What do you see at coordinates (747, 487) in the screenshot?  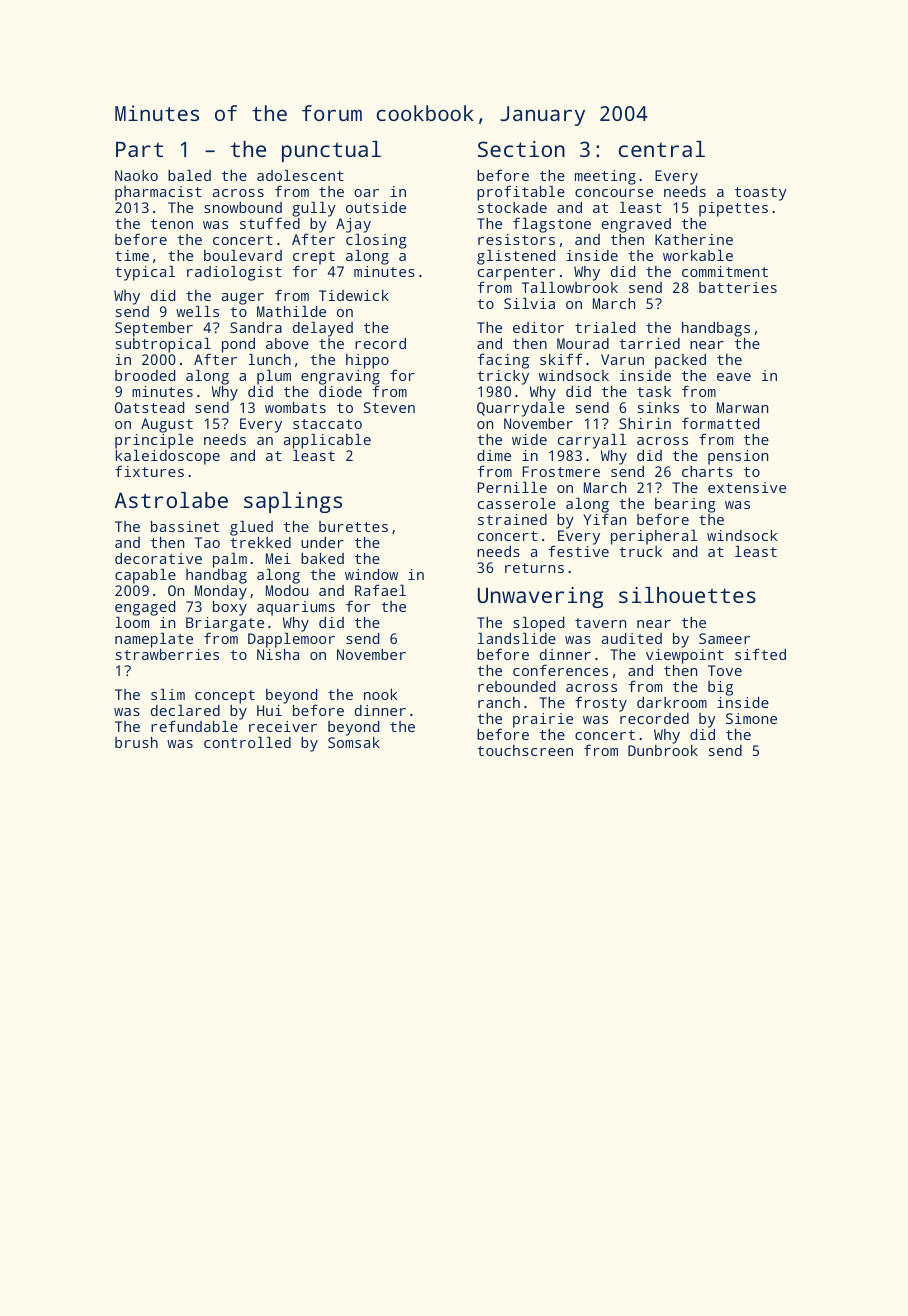 I see `extensive` at bounding box center [747, 487].
